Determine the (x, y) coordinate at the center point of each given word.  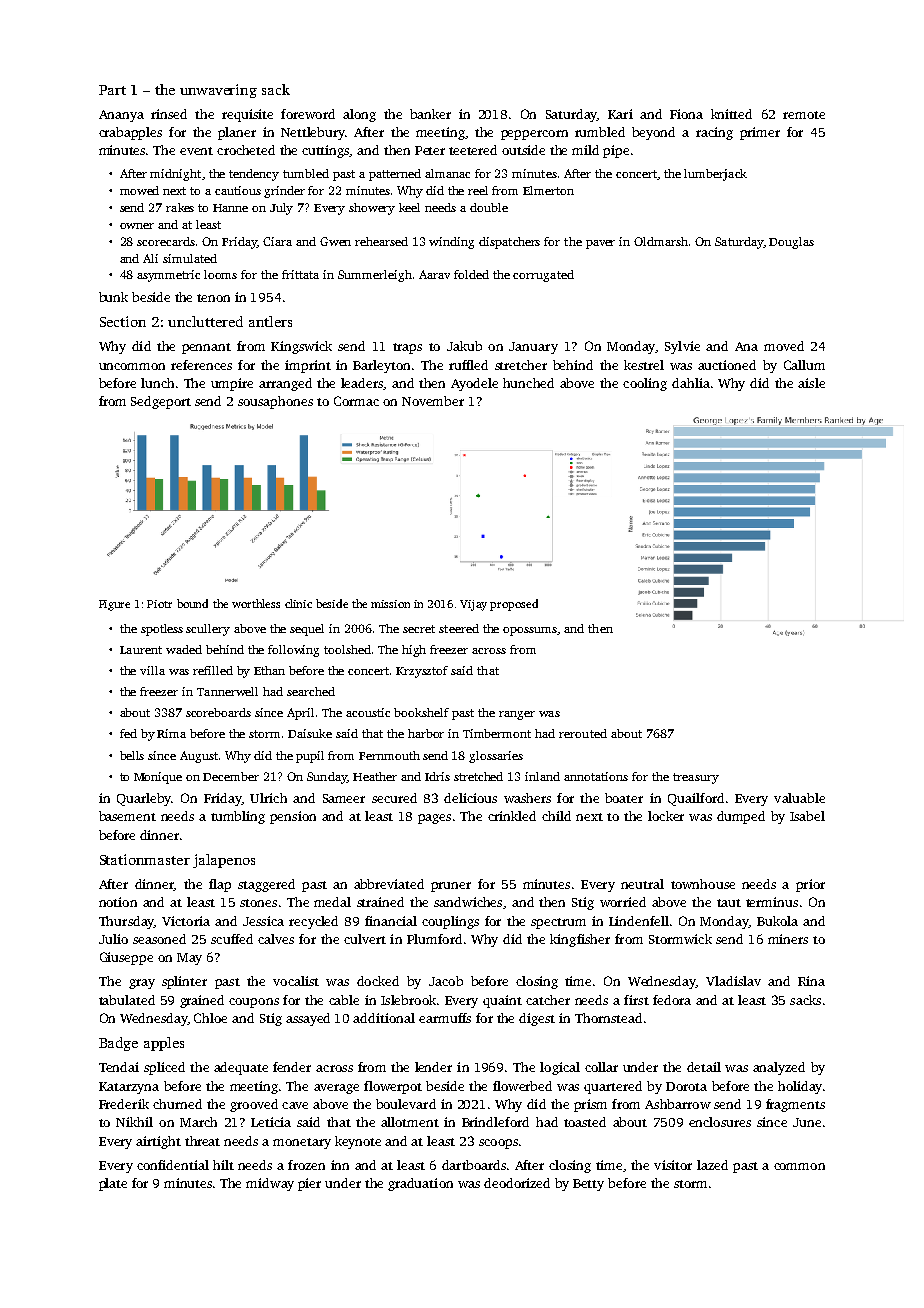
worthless (256, 603)
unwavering (218, 91)
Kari (620, 114)
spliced (164, 1068)
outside (523, 150)
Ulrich (268, 798)
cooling (645, 384)
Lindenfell (639, 921)
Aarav (434, 274)
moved (784, 346)
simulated (190, 258)
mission (390, 604)
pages (434, 819)
